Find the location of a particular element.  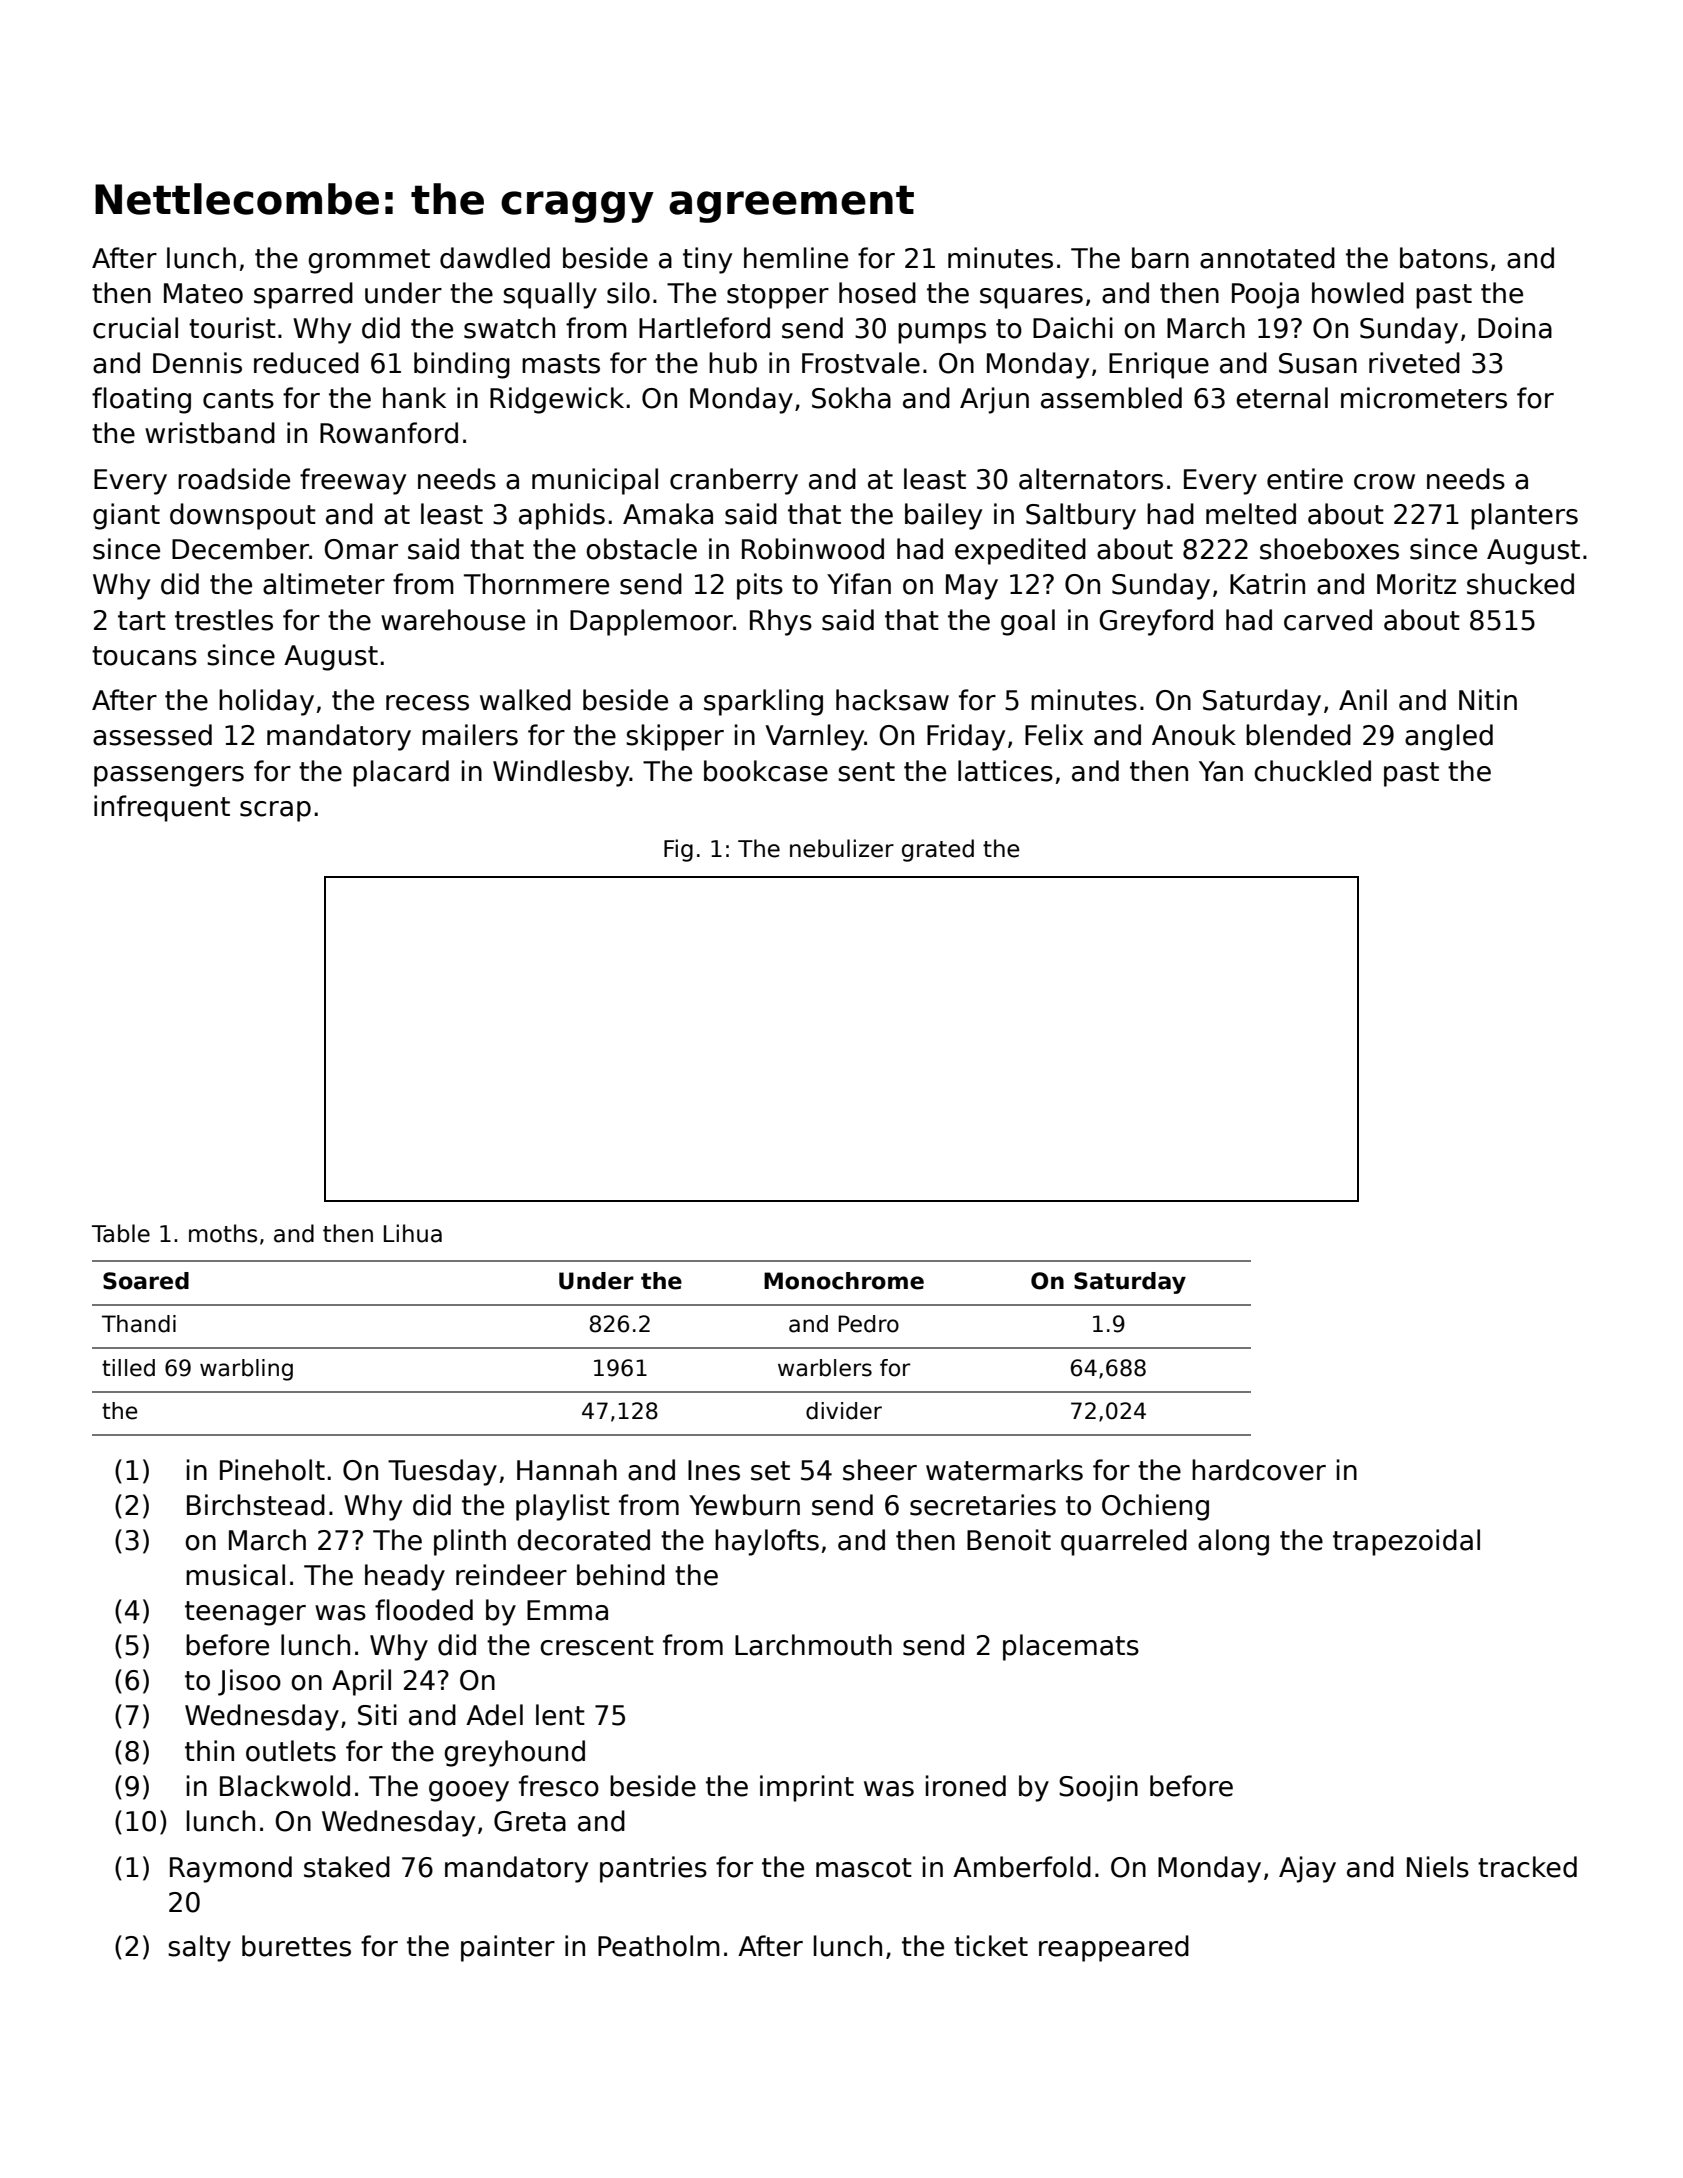

hemline is located at coordinates (796, 258).
